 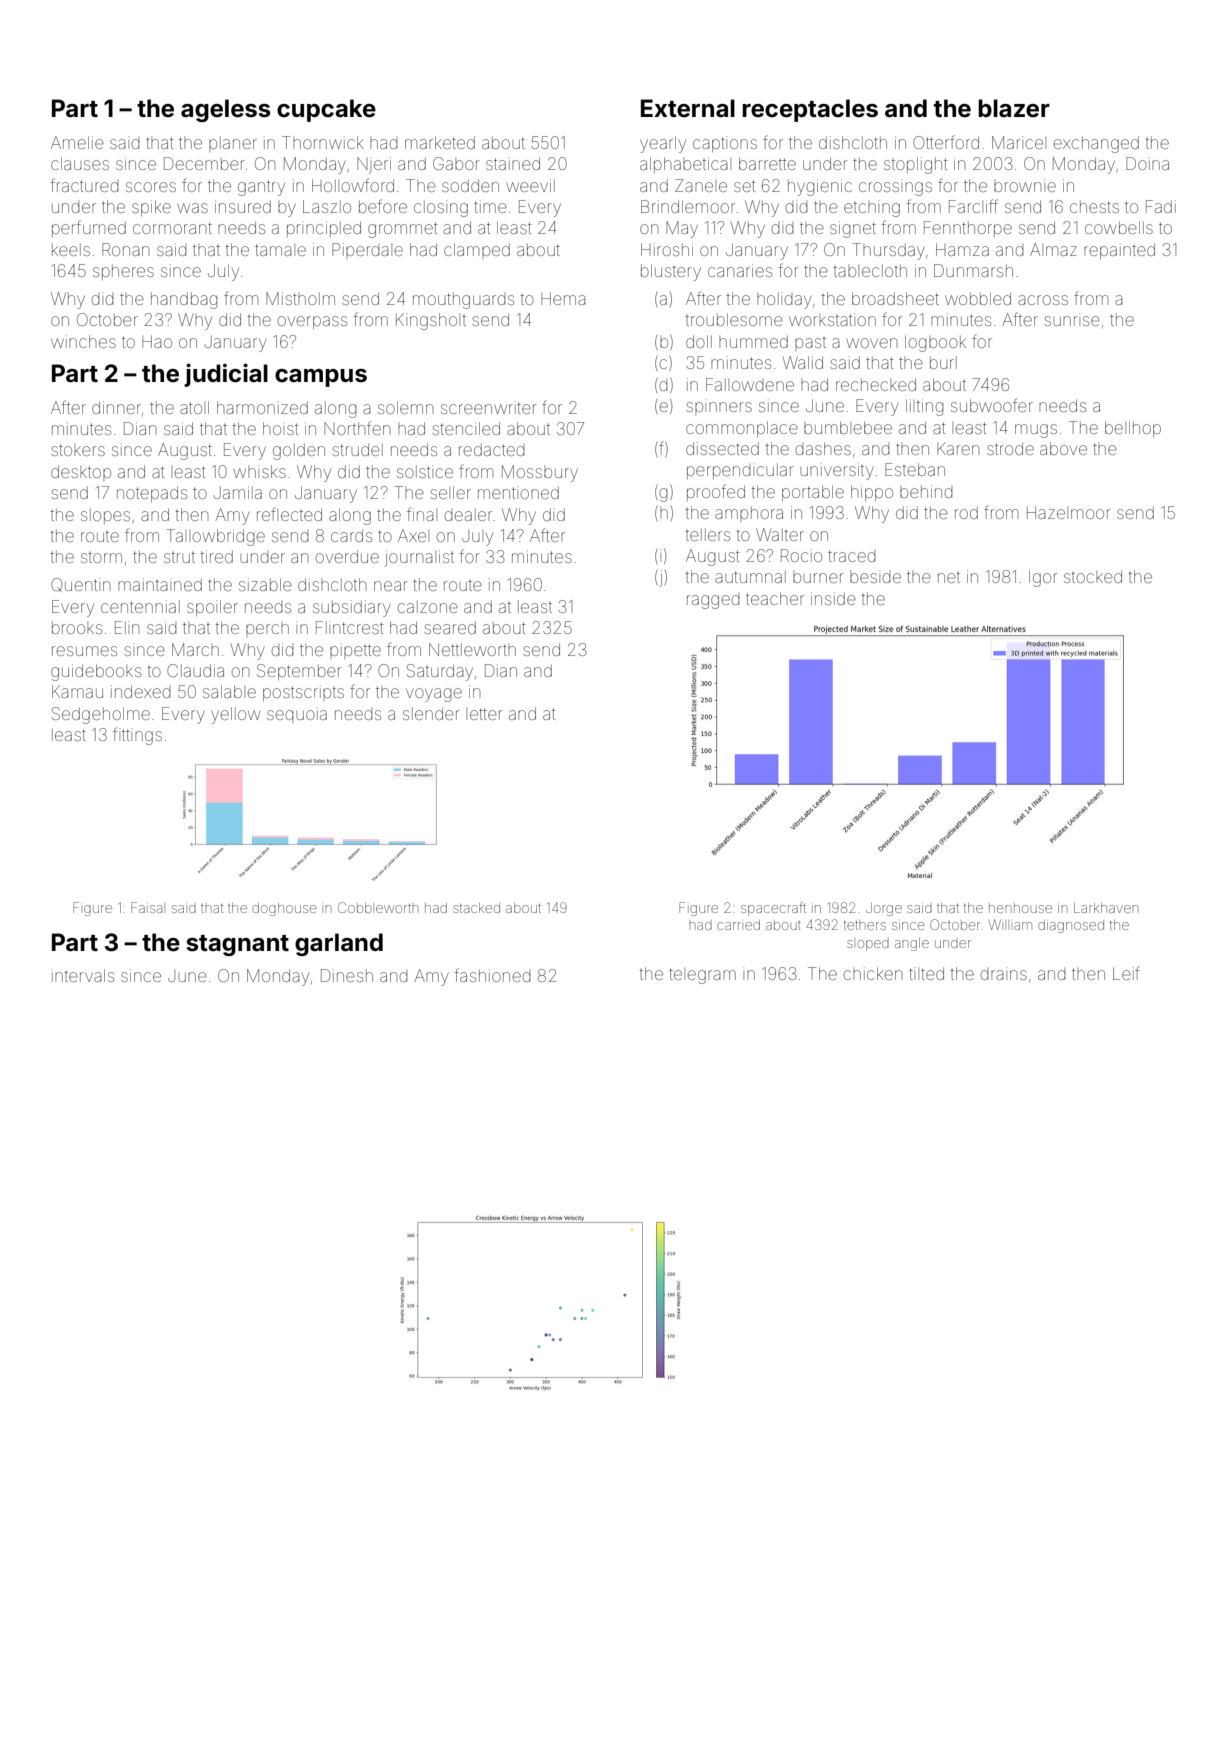 I want to click on letter, so click(x=484, y=714).
